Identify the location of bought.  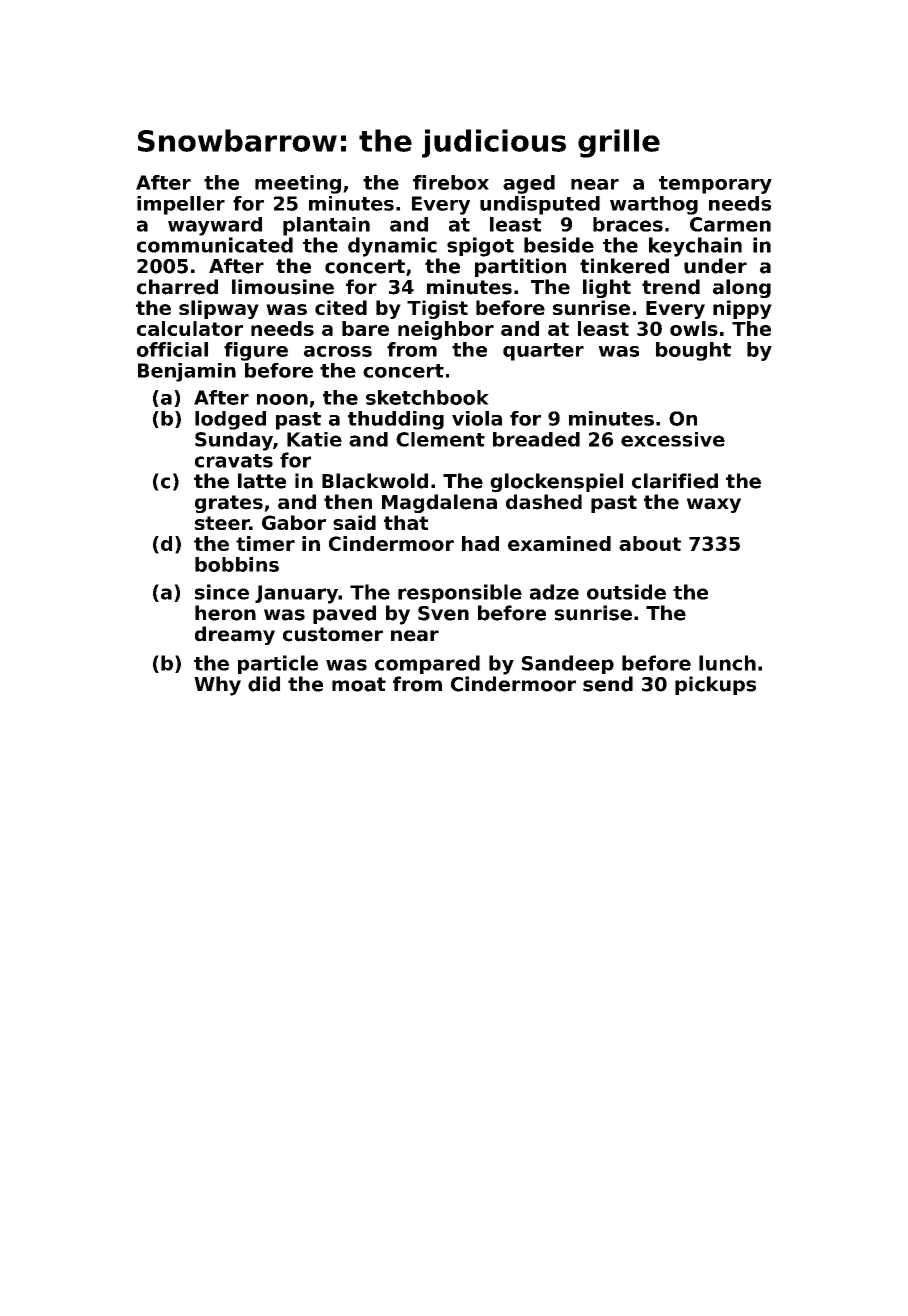
(693, 351).
